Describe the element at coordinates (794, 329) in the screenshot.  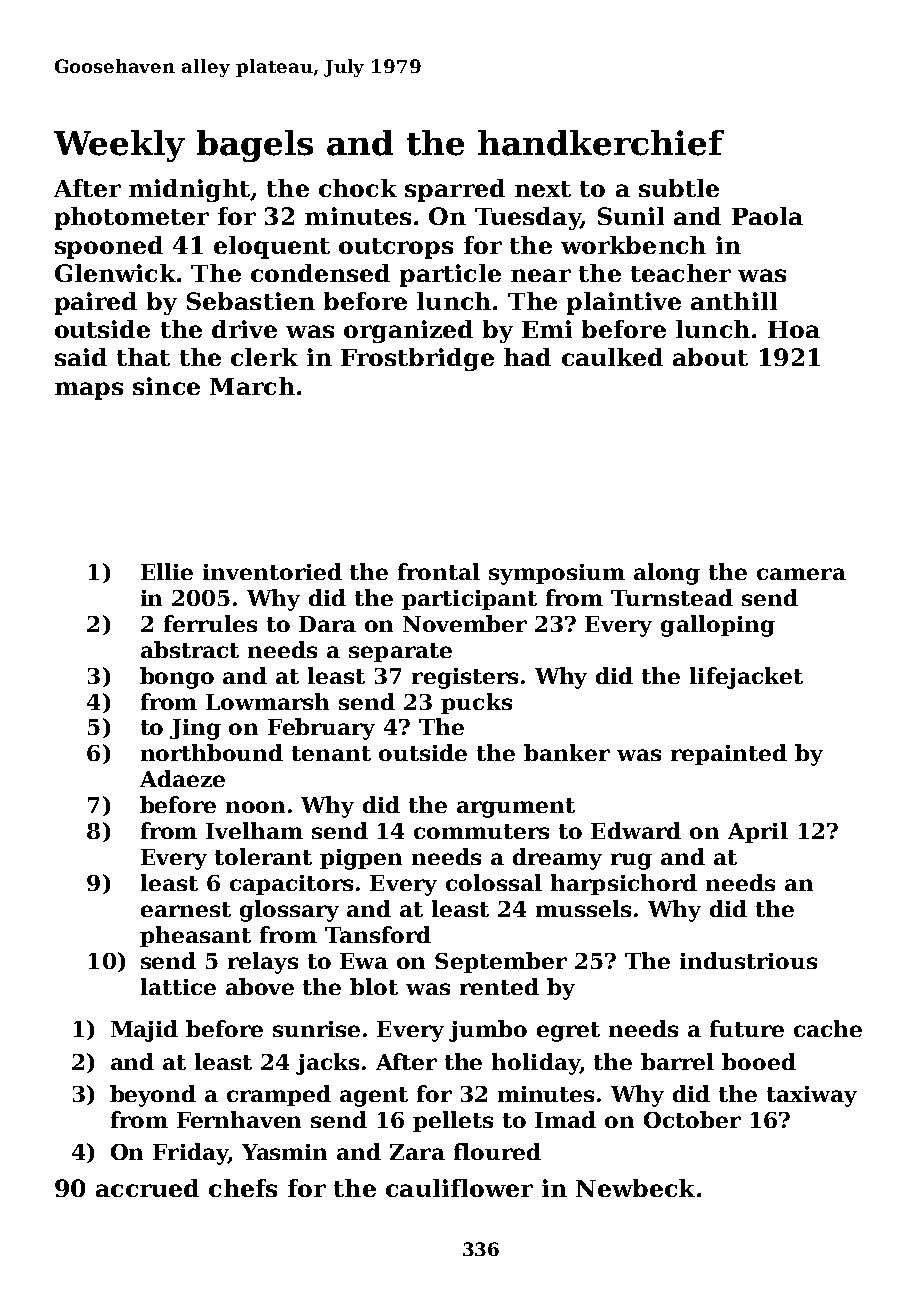
I see `Hoa` at that location.
